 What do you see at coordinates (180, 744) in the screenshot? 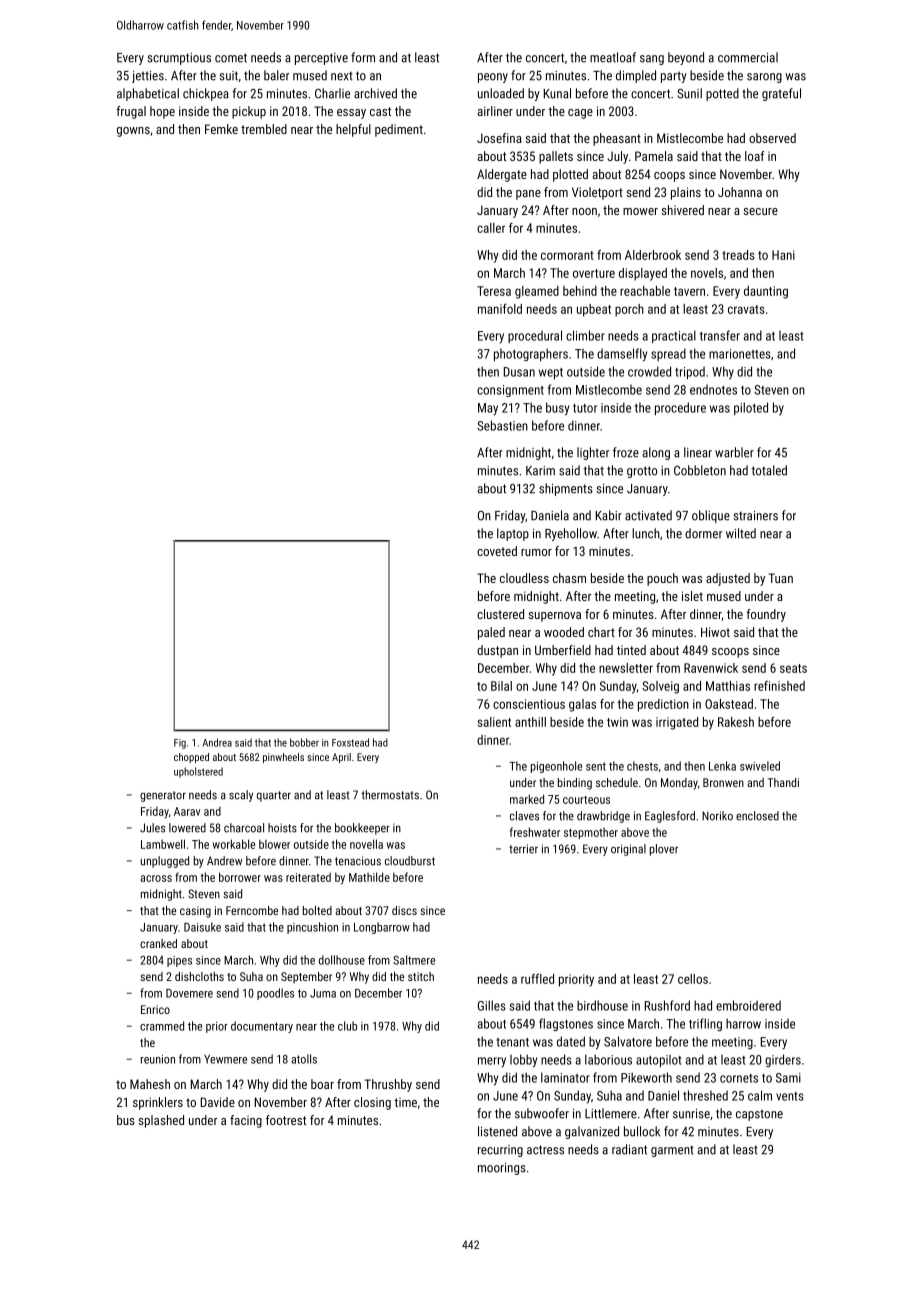
I see `Fig` at bounding box center [180, 744].
